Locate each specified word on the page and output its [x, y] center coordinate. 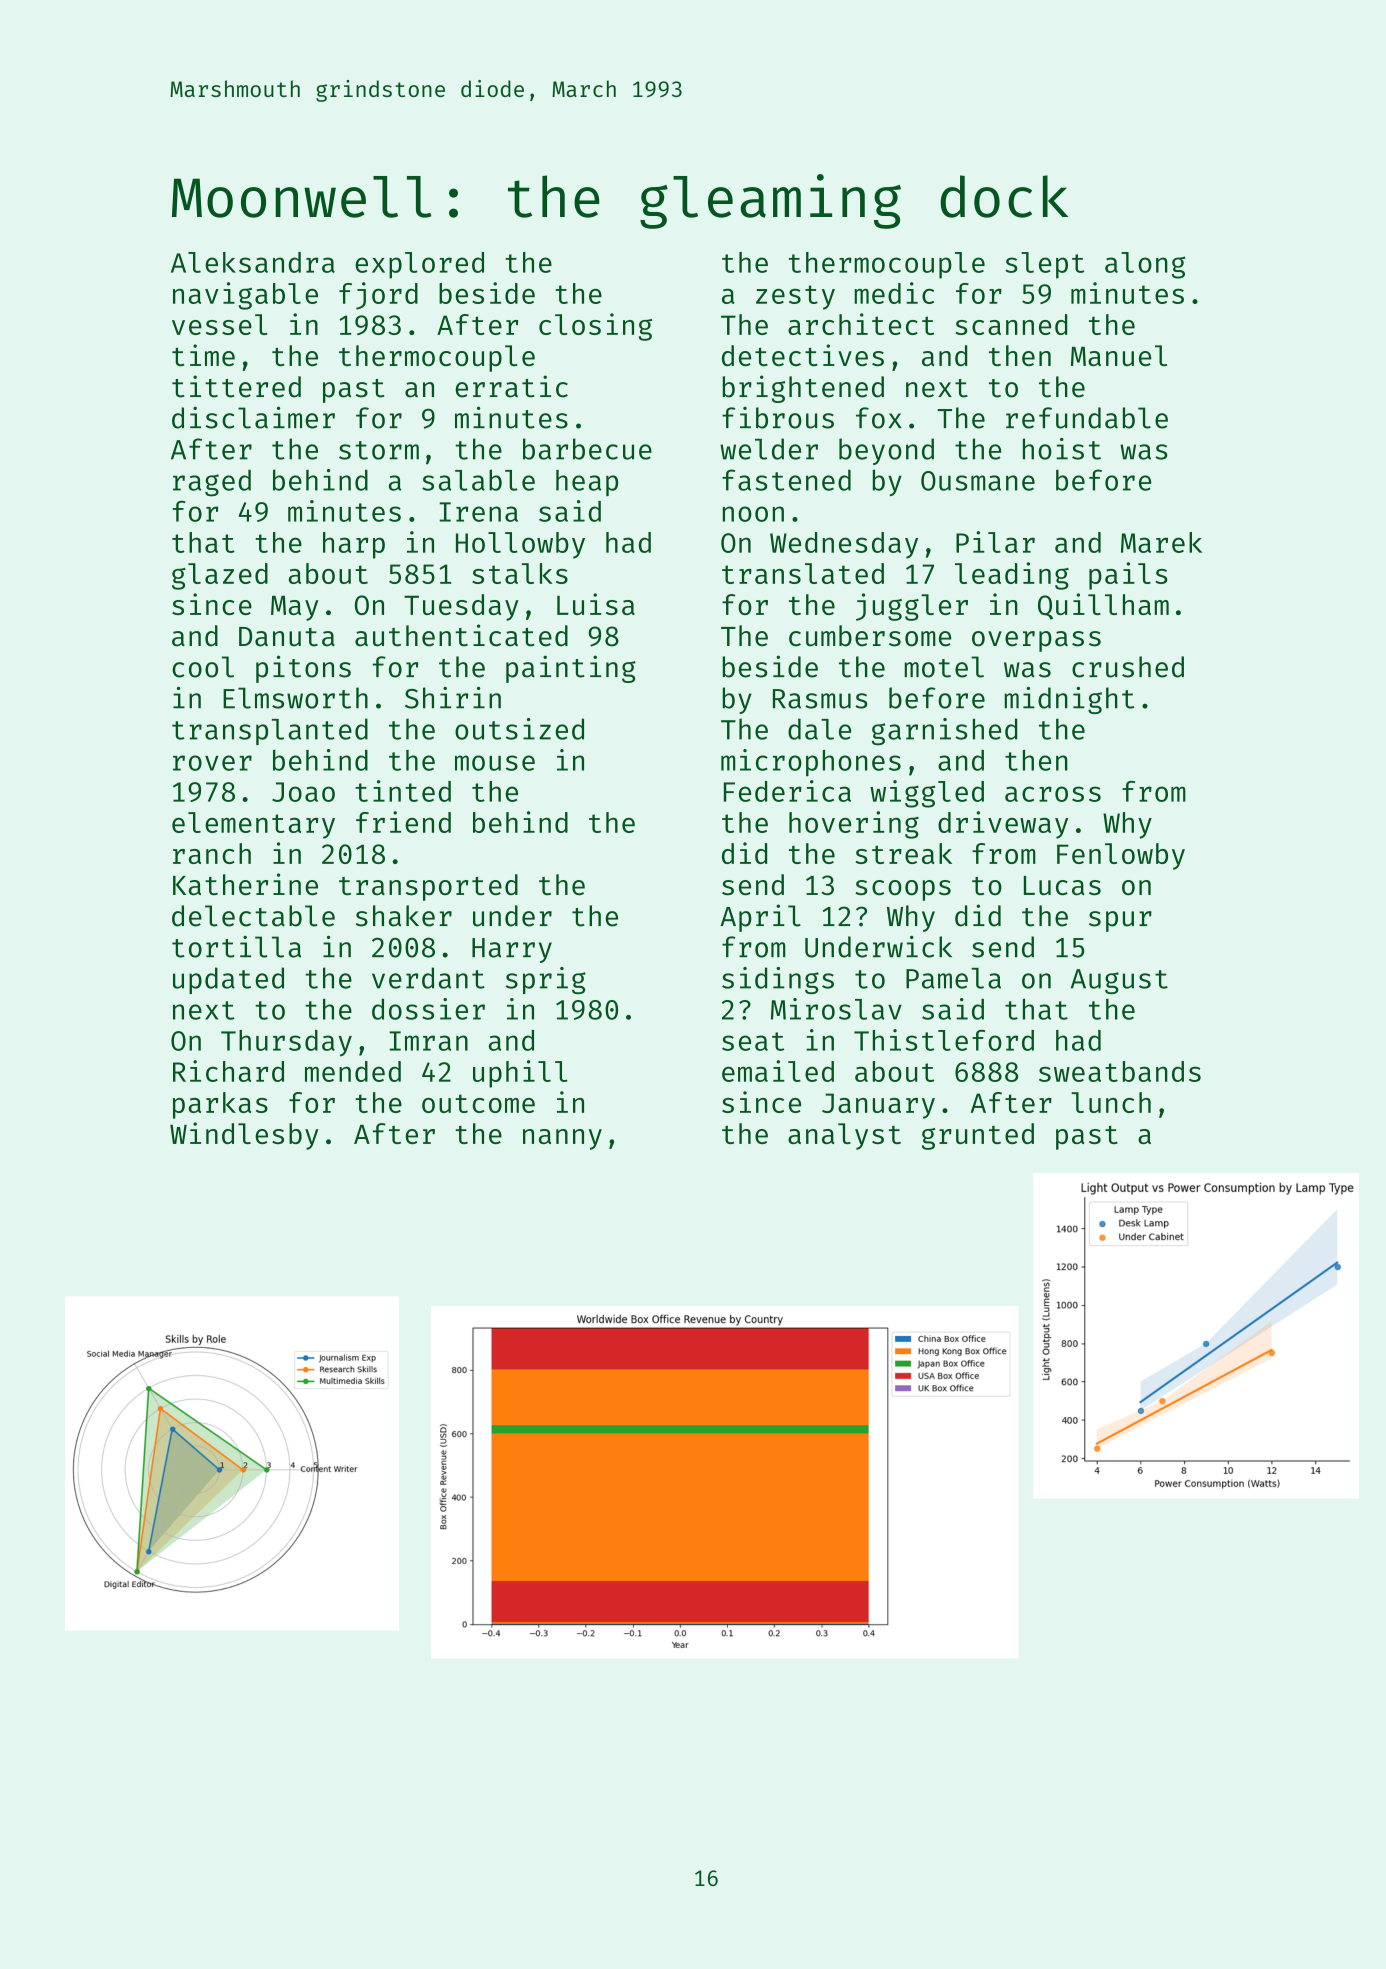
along [1145, 265]
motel [944, 667]
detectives [803, 355]
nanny [562, 1139]
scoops [903, 890]
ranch [212, 853]
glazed [220, 576]
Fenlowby [1121, 856]
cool [203, 667]
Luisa [596, 604]
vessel [219, 324]
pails [1128, 576]
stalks [520, 573]
